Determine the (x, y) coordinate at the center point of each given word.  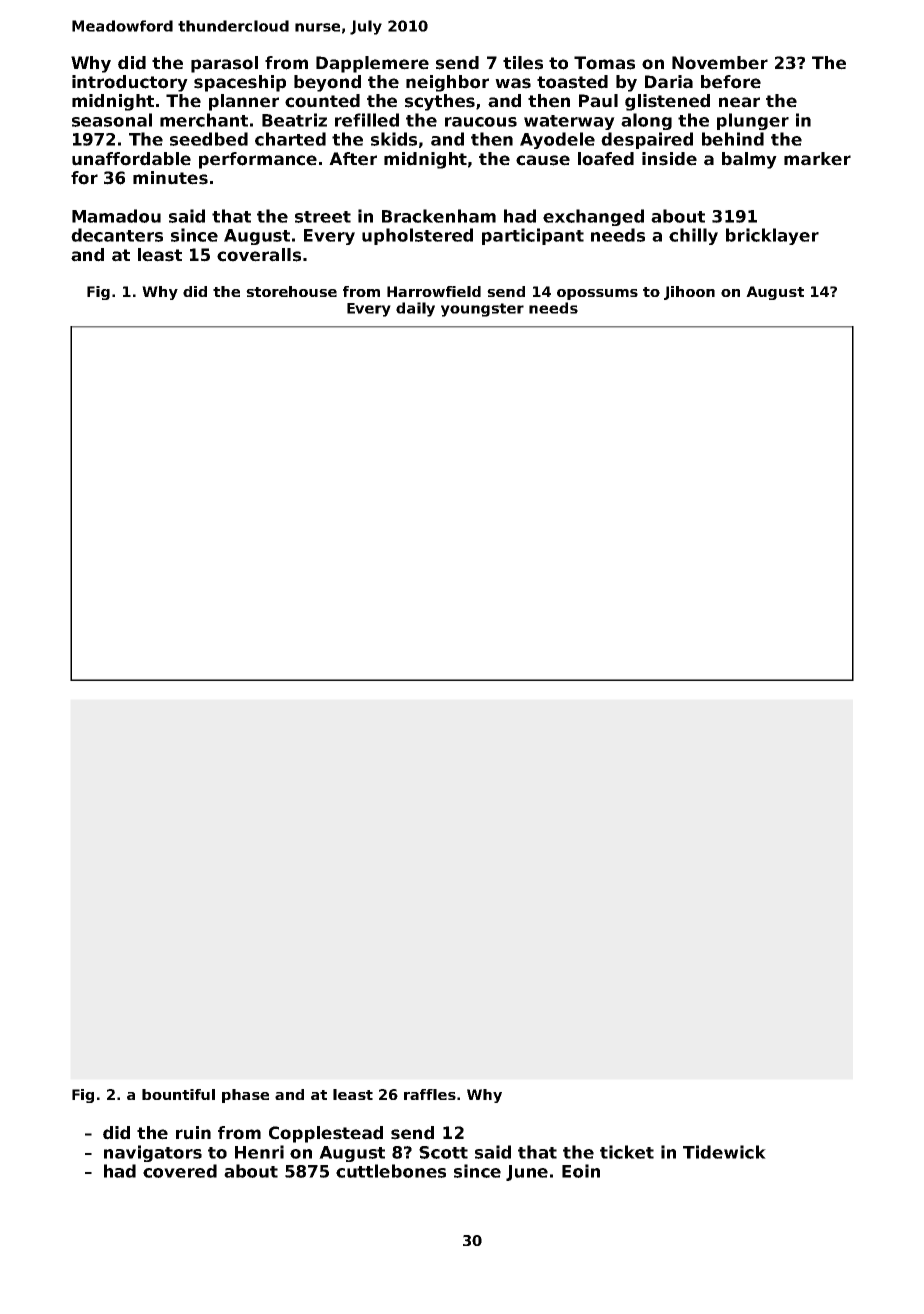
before (731, 82)
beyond (327, 83)
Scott (443, 1152)
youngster (482, 310)
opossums (597, 294)
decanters (117, 235)
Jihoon (689, 293)
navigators (153, 1153)
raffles (430, 1094)
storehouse (291, 291)
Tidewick (724, 1152)
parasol (224, 64)
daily (415, 309)
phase (245, 1096)
